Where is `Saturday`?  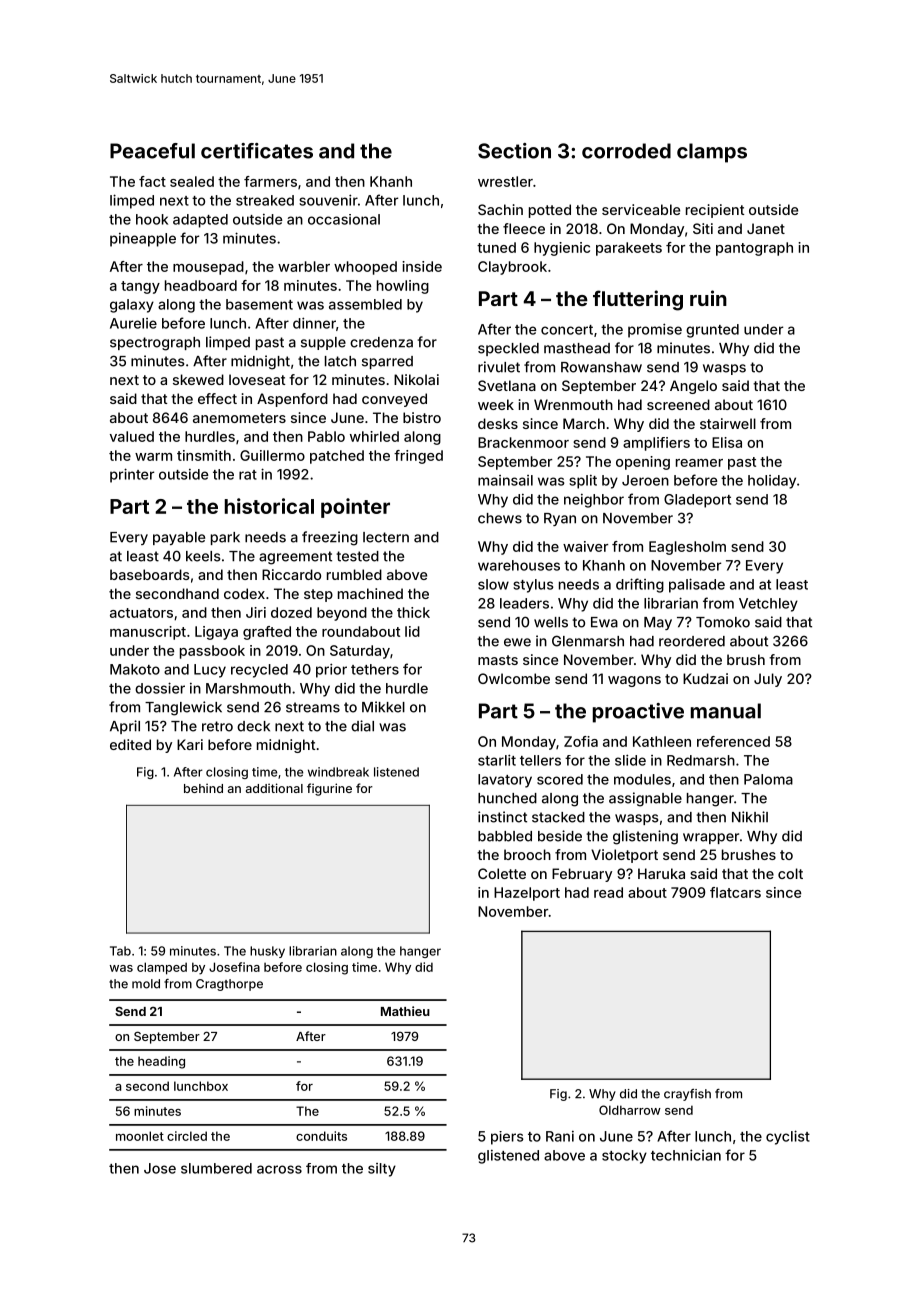 Saturday is located at coordinates (360, 652).
